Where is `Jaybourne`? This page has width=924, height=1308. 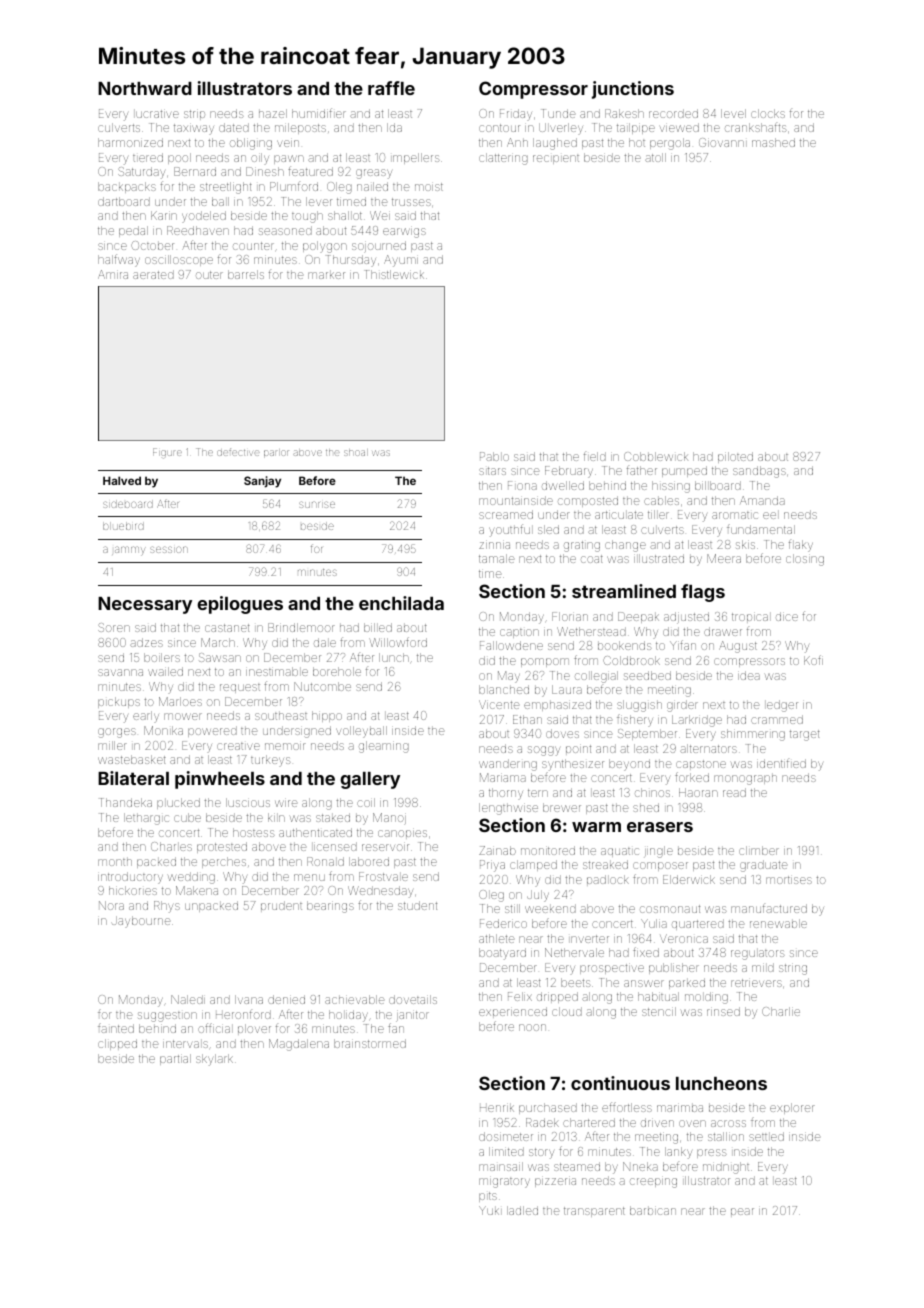
Jaybourne is located at coordinates (141, 922).
